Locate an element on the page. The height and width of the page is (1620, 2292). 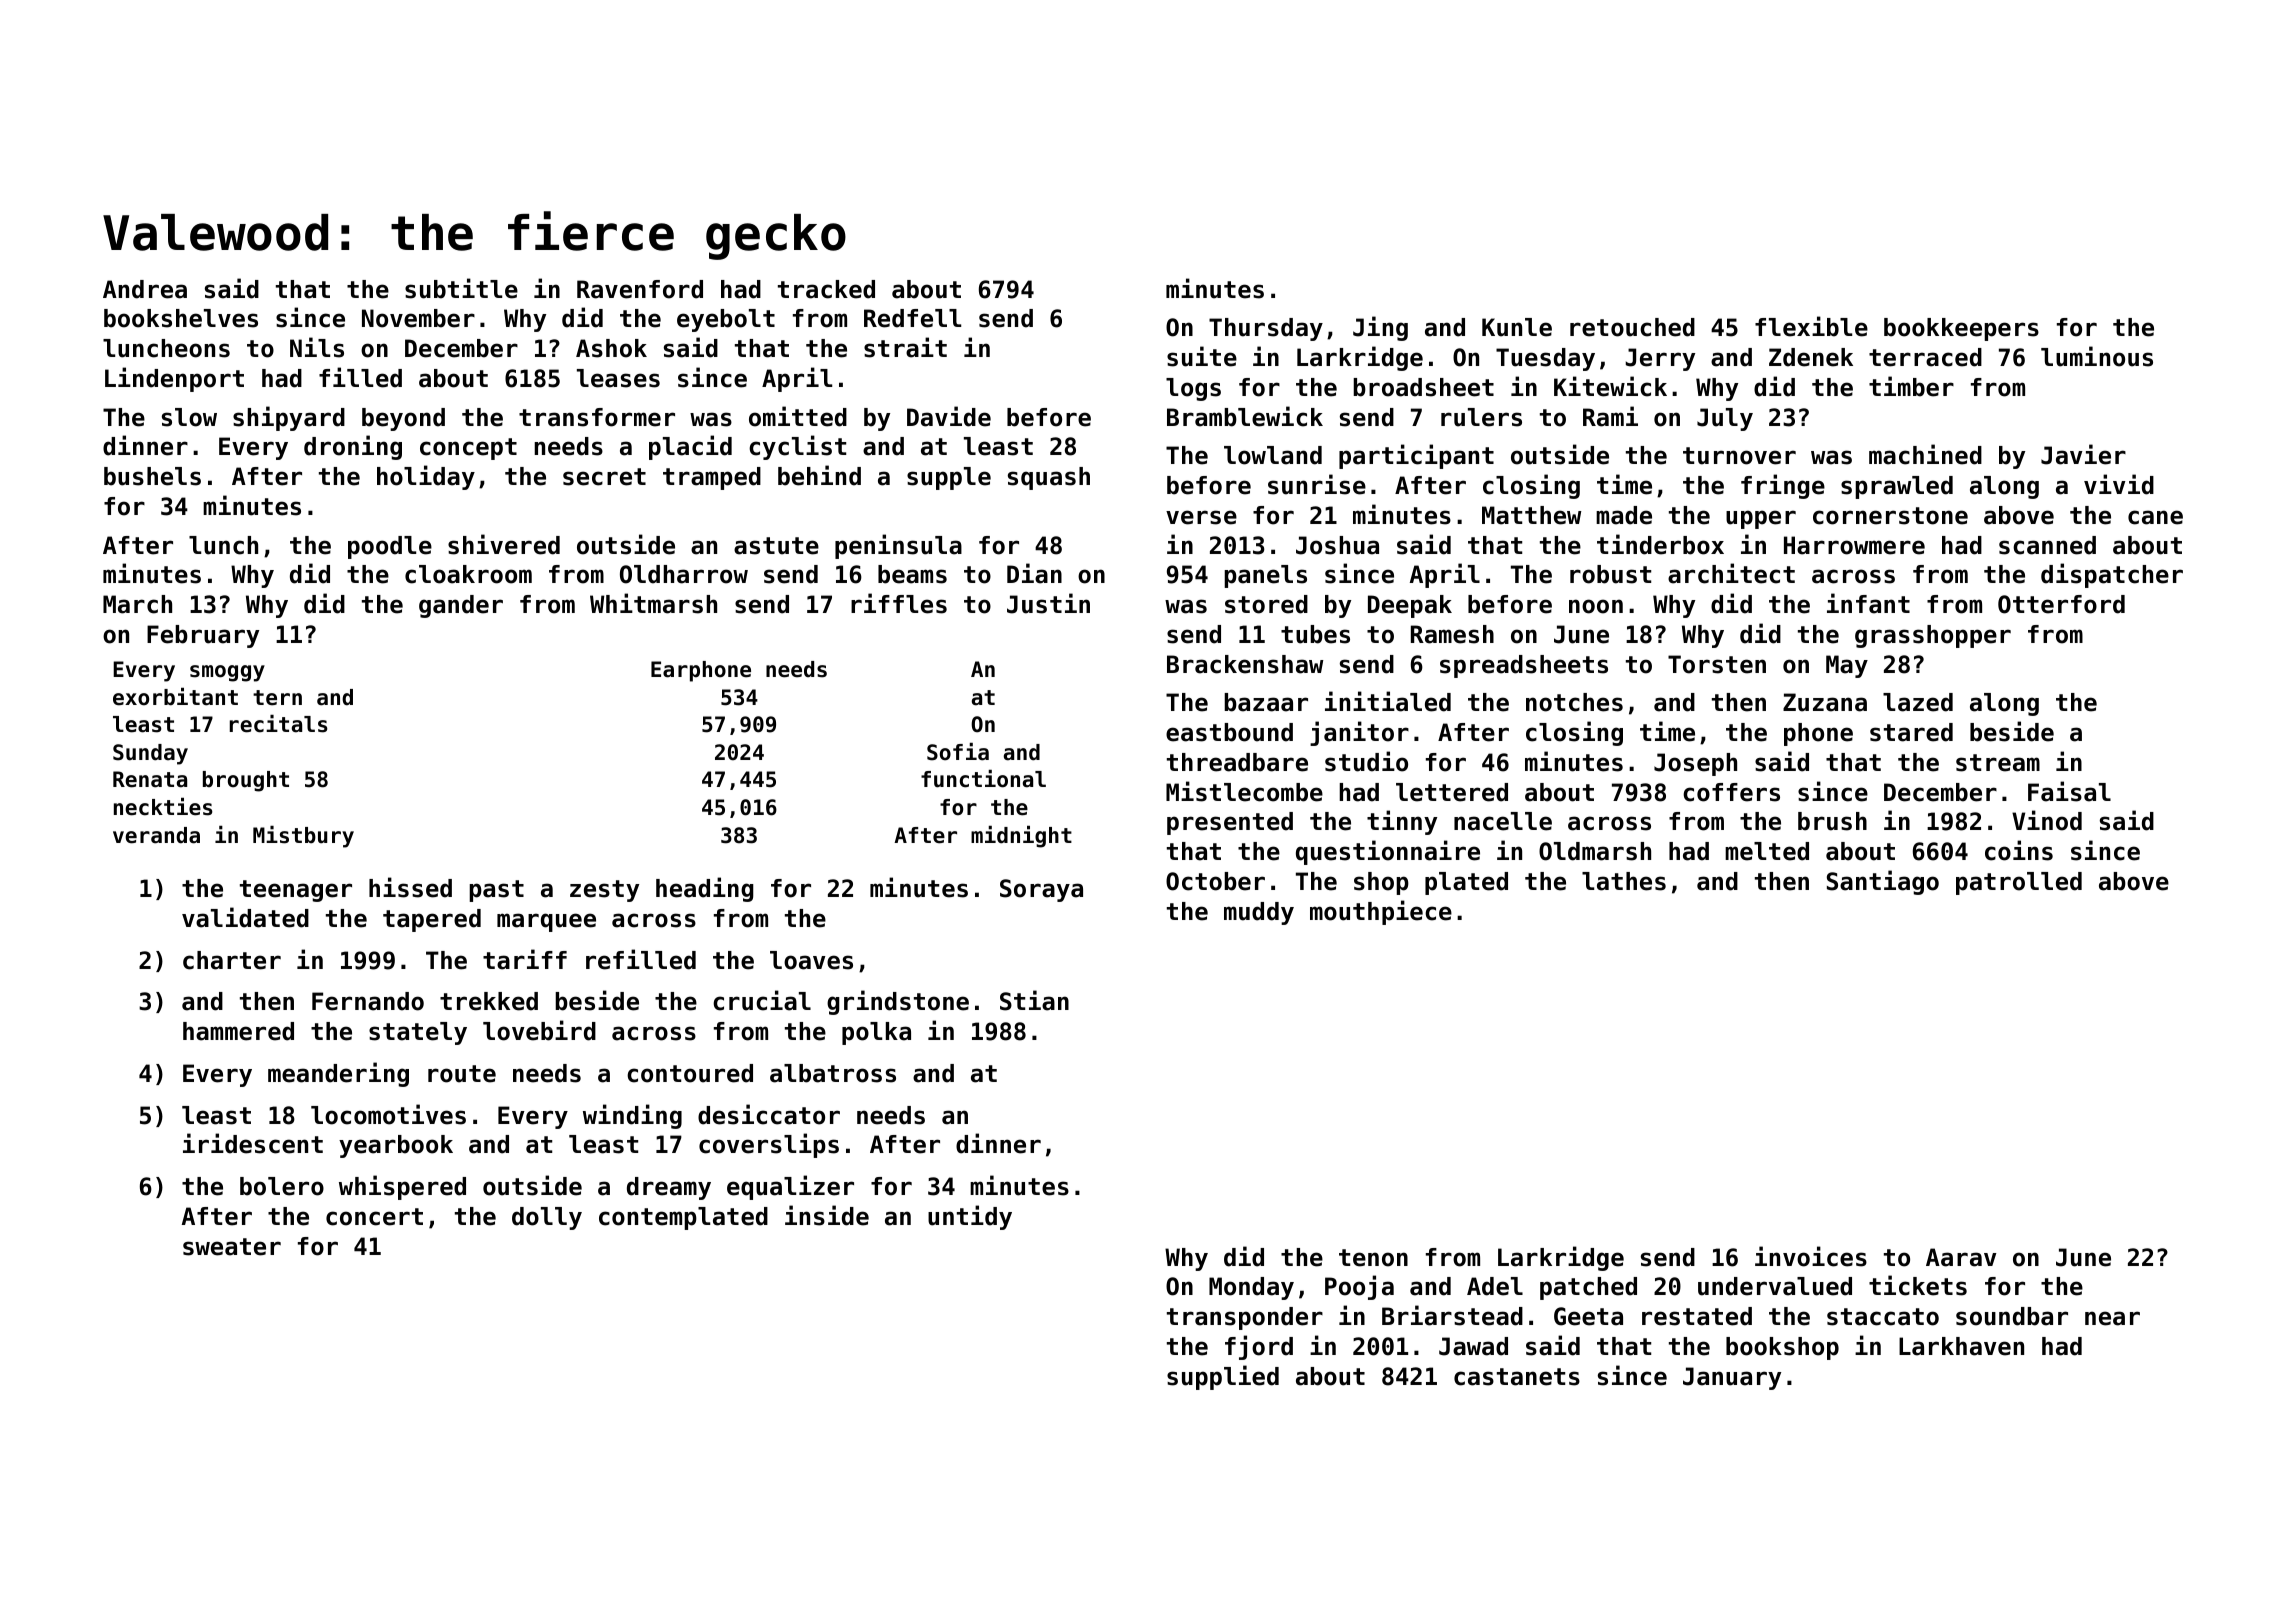
retouched is located at coordinates (1632, 327).
